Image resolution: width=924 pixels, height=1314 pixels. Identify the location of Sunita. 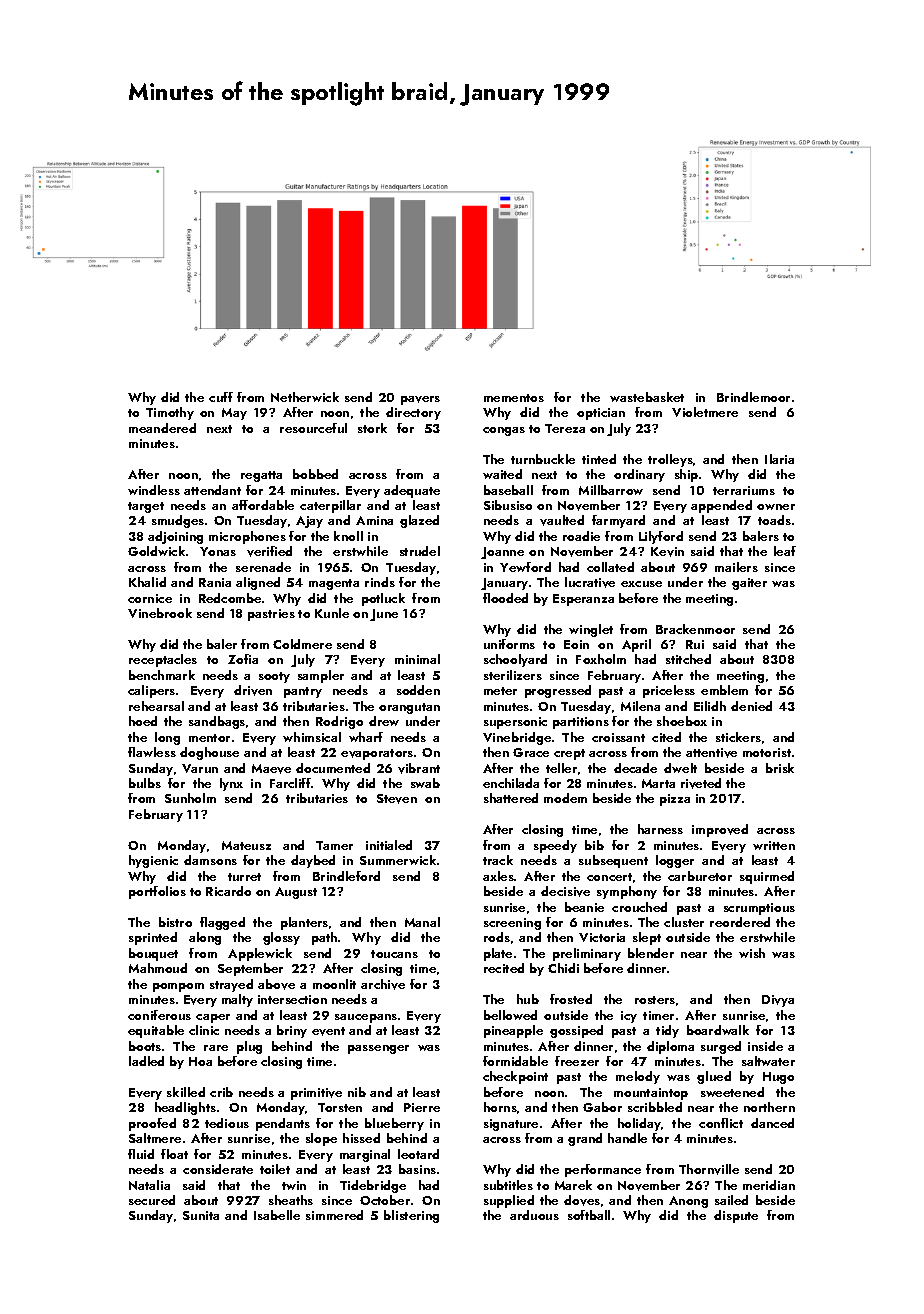
(201, 1215).
